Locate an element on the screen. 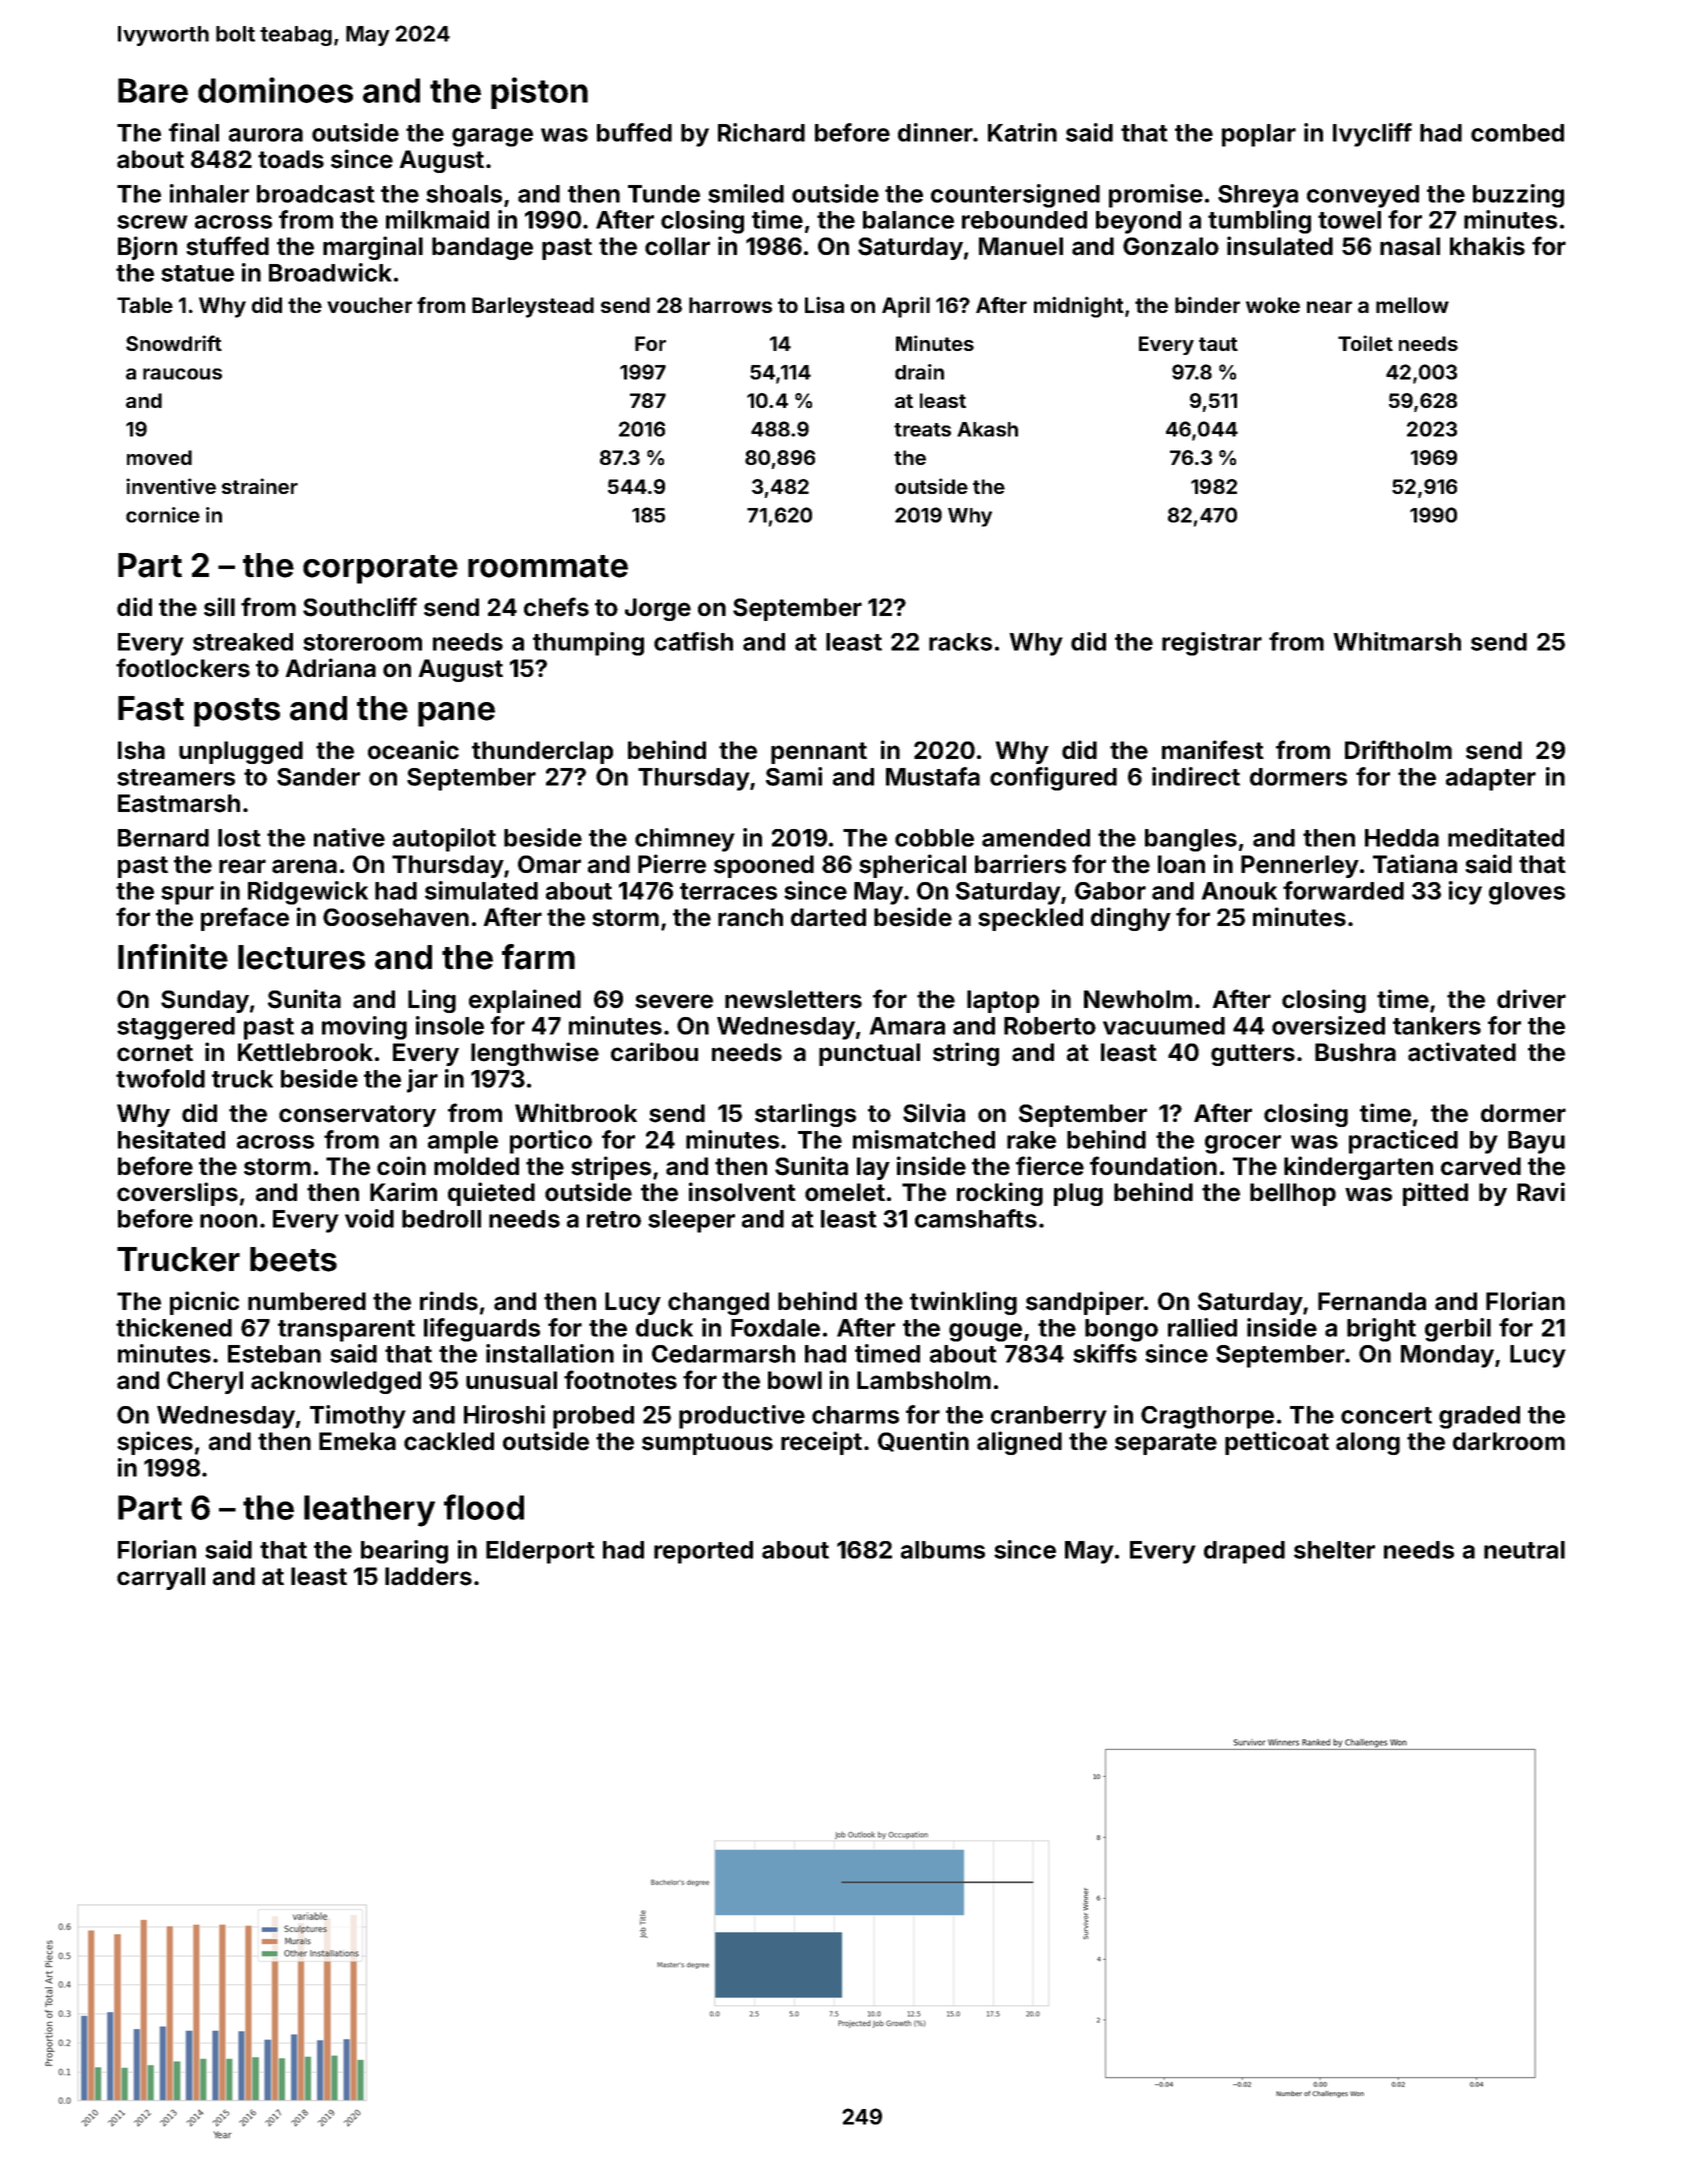 The height and width of the screenshot is (2178, 1683). Sander is located at coordinates (318, 777).
